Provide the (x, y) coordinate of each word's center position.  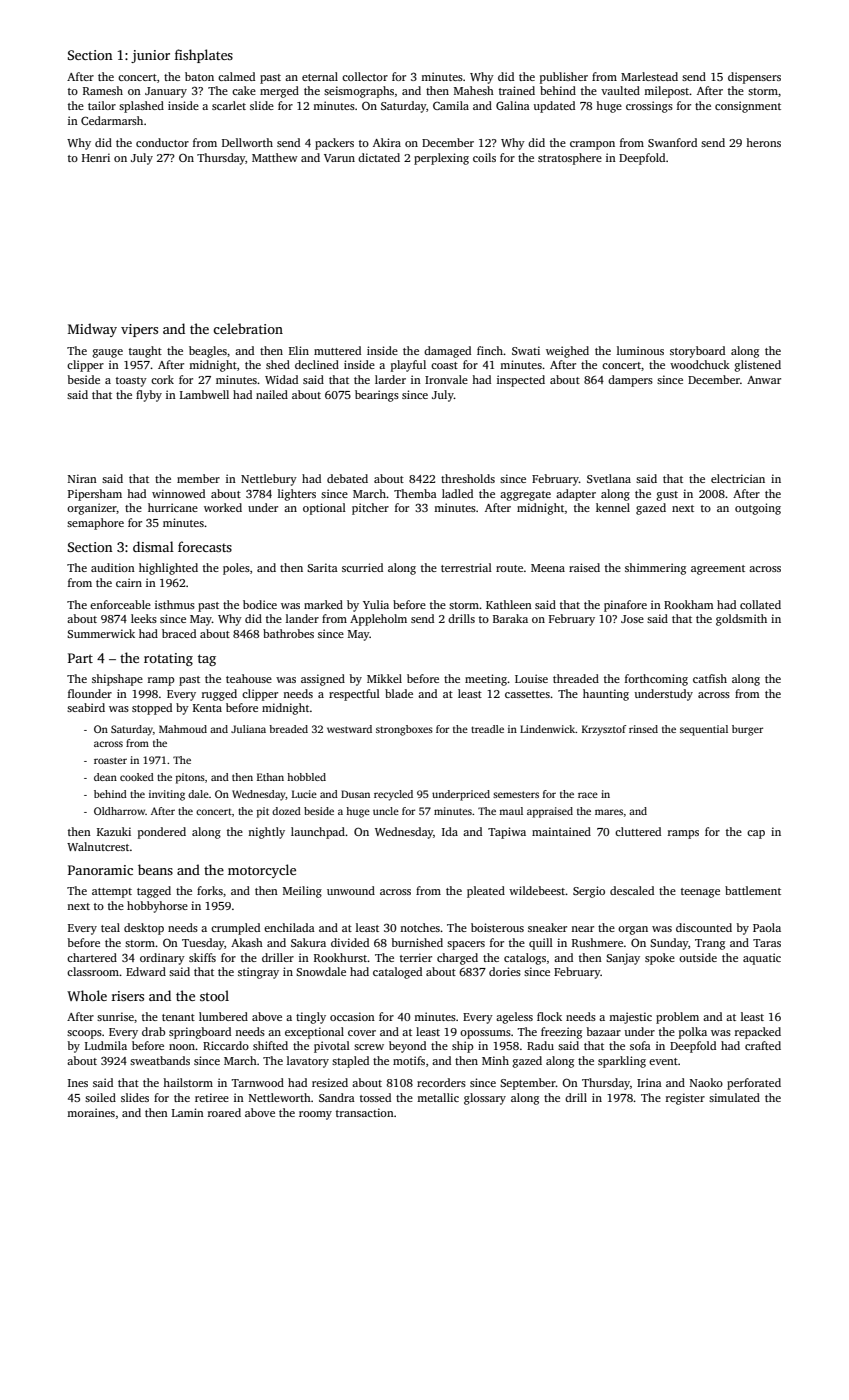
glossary (485, 1099)
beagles (208, 352)
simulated (734, 1097)
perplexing (441, 159)
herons (763, 142)
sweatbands (160, 1060)
